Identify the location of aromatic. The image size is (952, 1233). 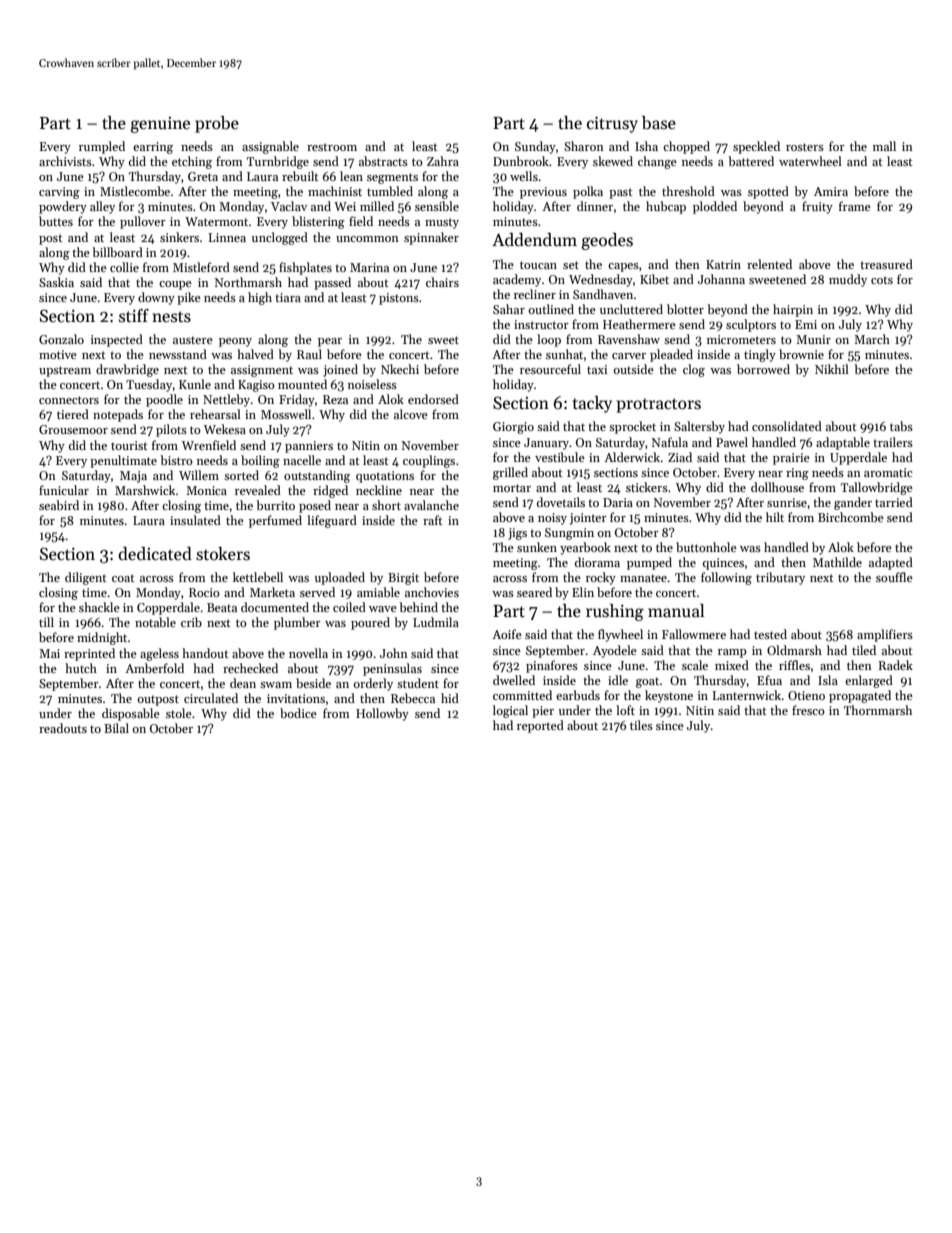
(888, 472).
